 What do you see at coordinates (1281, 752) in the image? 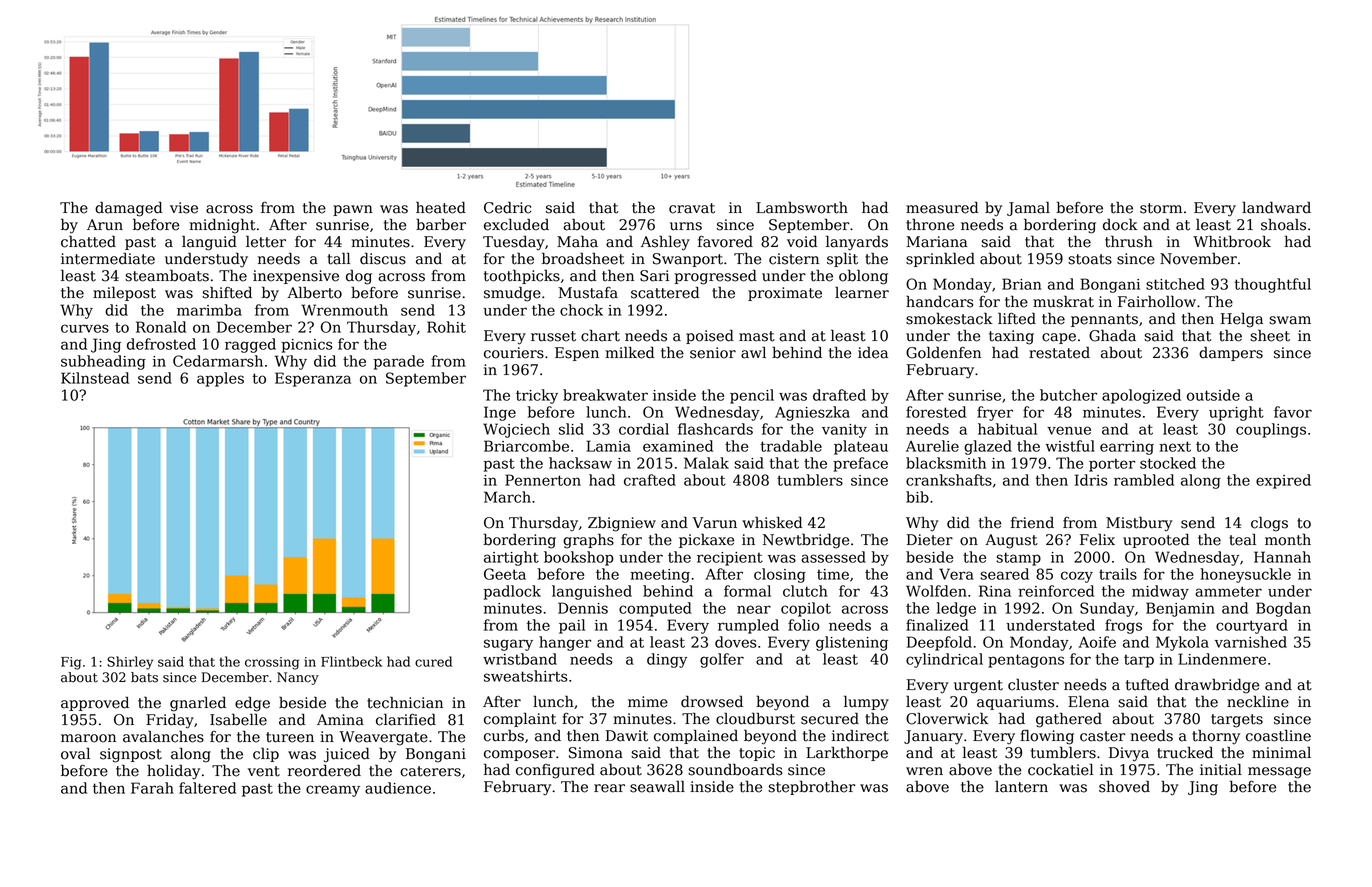
I see `minimal` at bounding box center [1281, 752].
